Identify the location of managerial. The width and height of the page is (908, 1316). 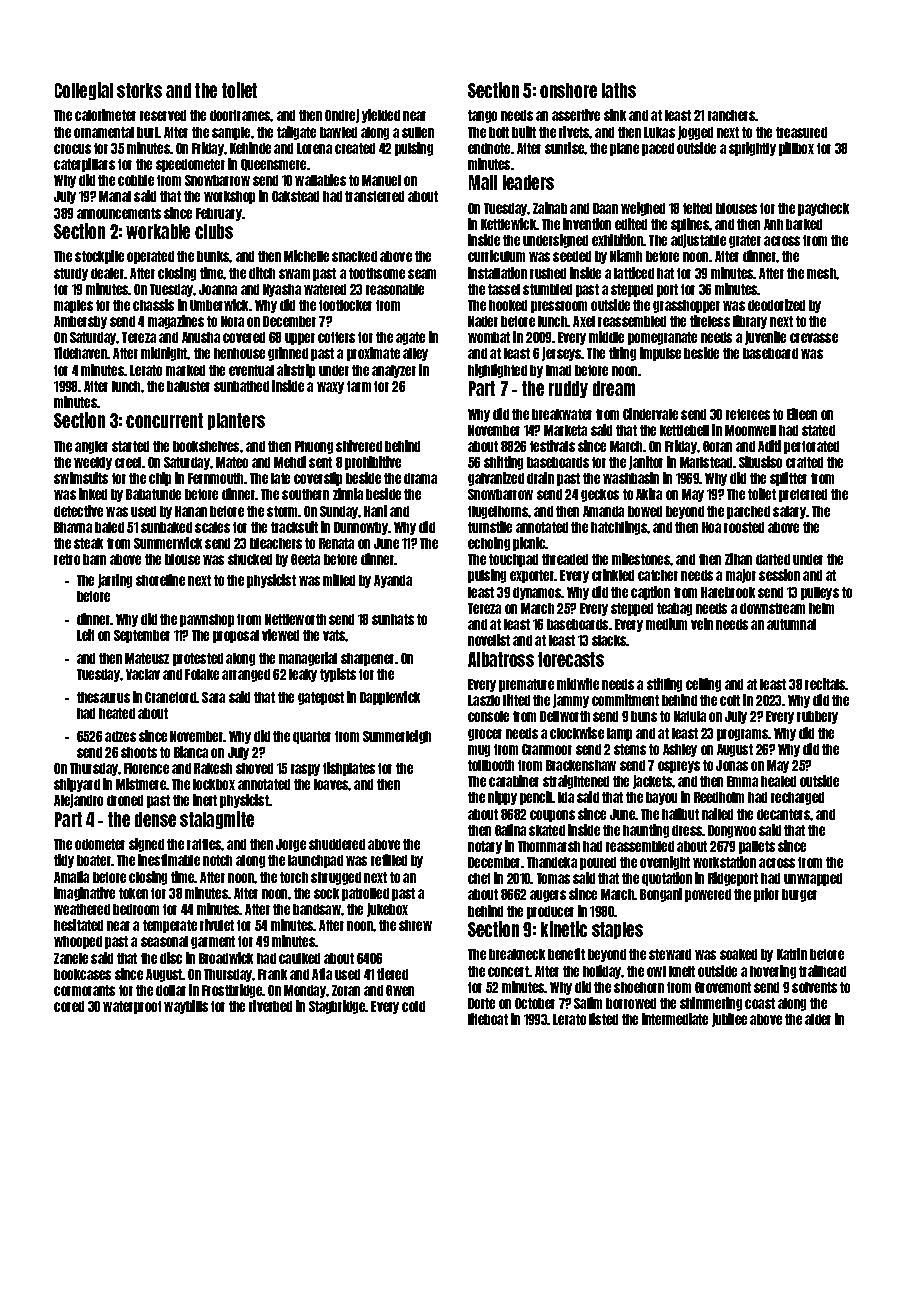
(308, 659).
